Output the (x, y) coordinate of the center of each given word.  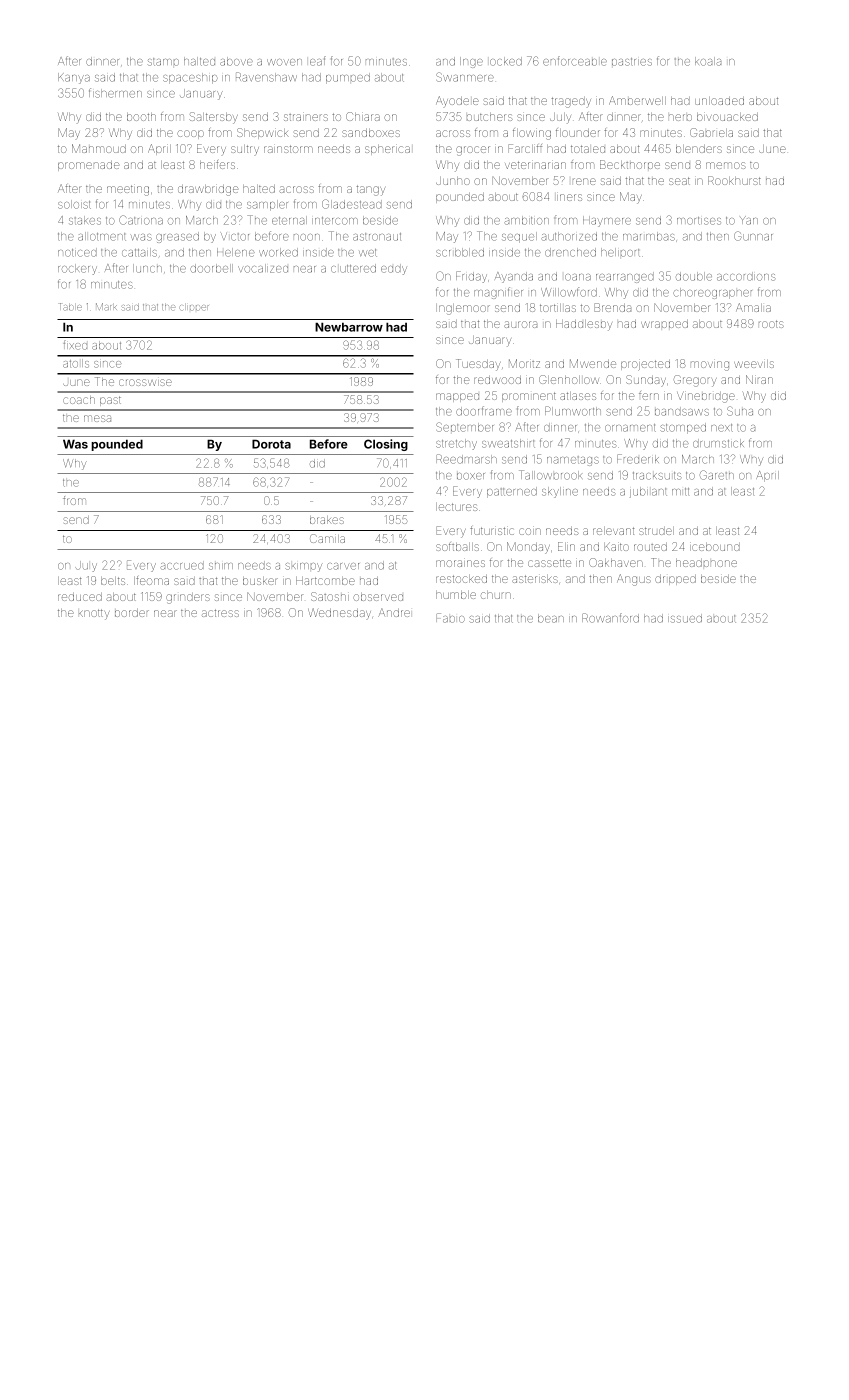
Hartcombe (325, 581)
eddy (394, 269)
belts (113, 581)
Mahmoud (99, 148)
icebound (715, 547)
